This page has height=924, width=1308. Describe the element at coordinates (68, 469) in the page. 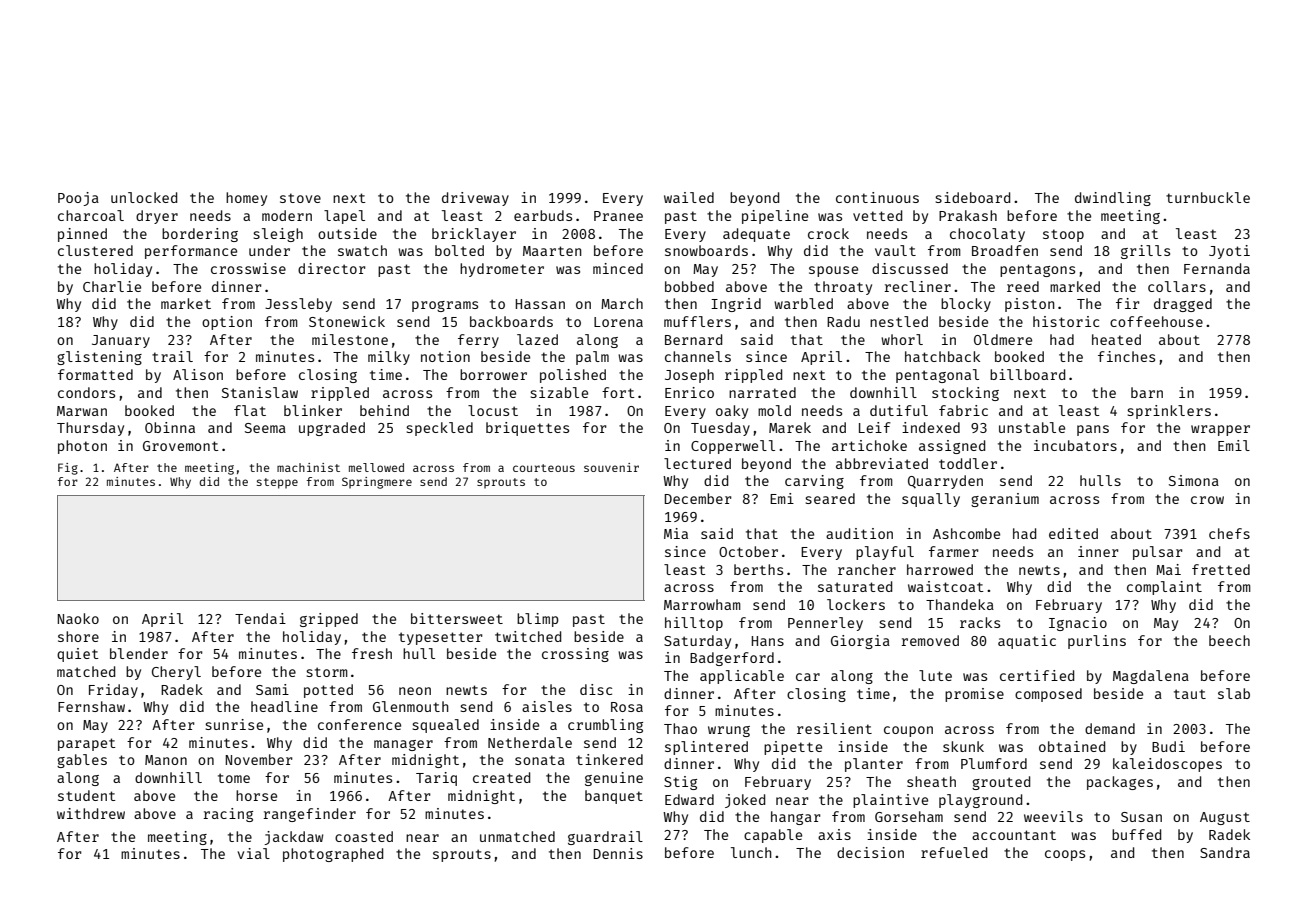

I see `Fig` at that location.
